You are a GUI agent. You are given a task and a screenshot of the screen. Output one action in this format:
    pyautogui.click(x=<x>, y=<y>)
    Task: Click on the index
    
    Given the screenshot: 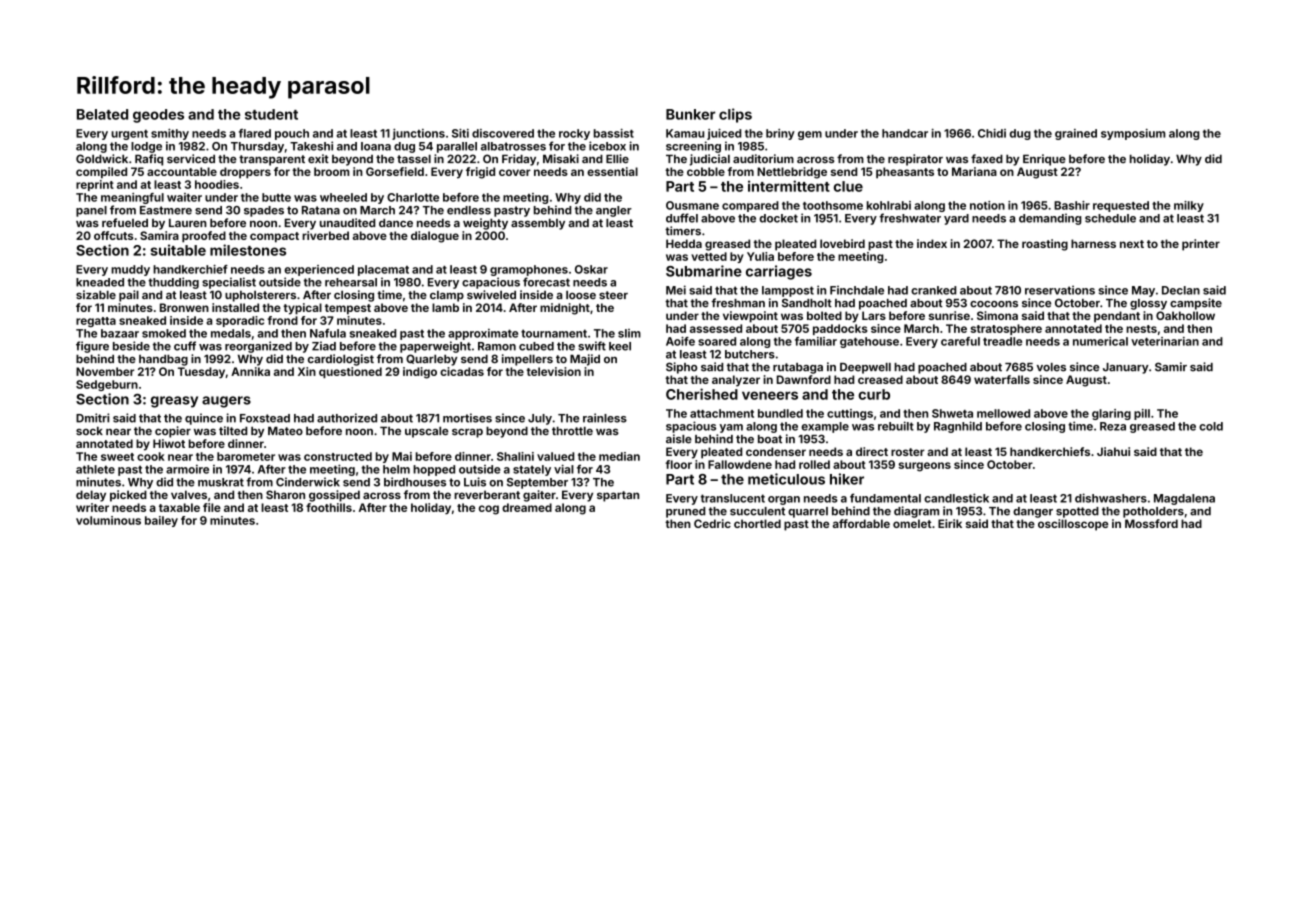 What is the action you would take?
    pyautogui.click(x=932, y=243)
